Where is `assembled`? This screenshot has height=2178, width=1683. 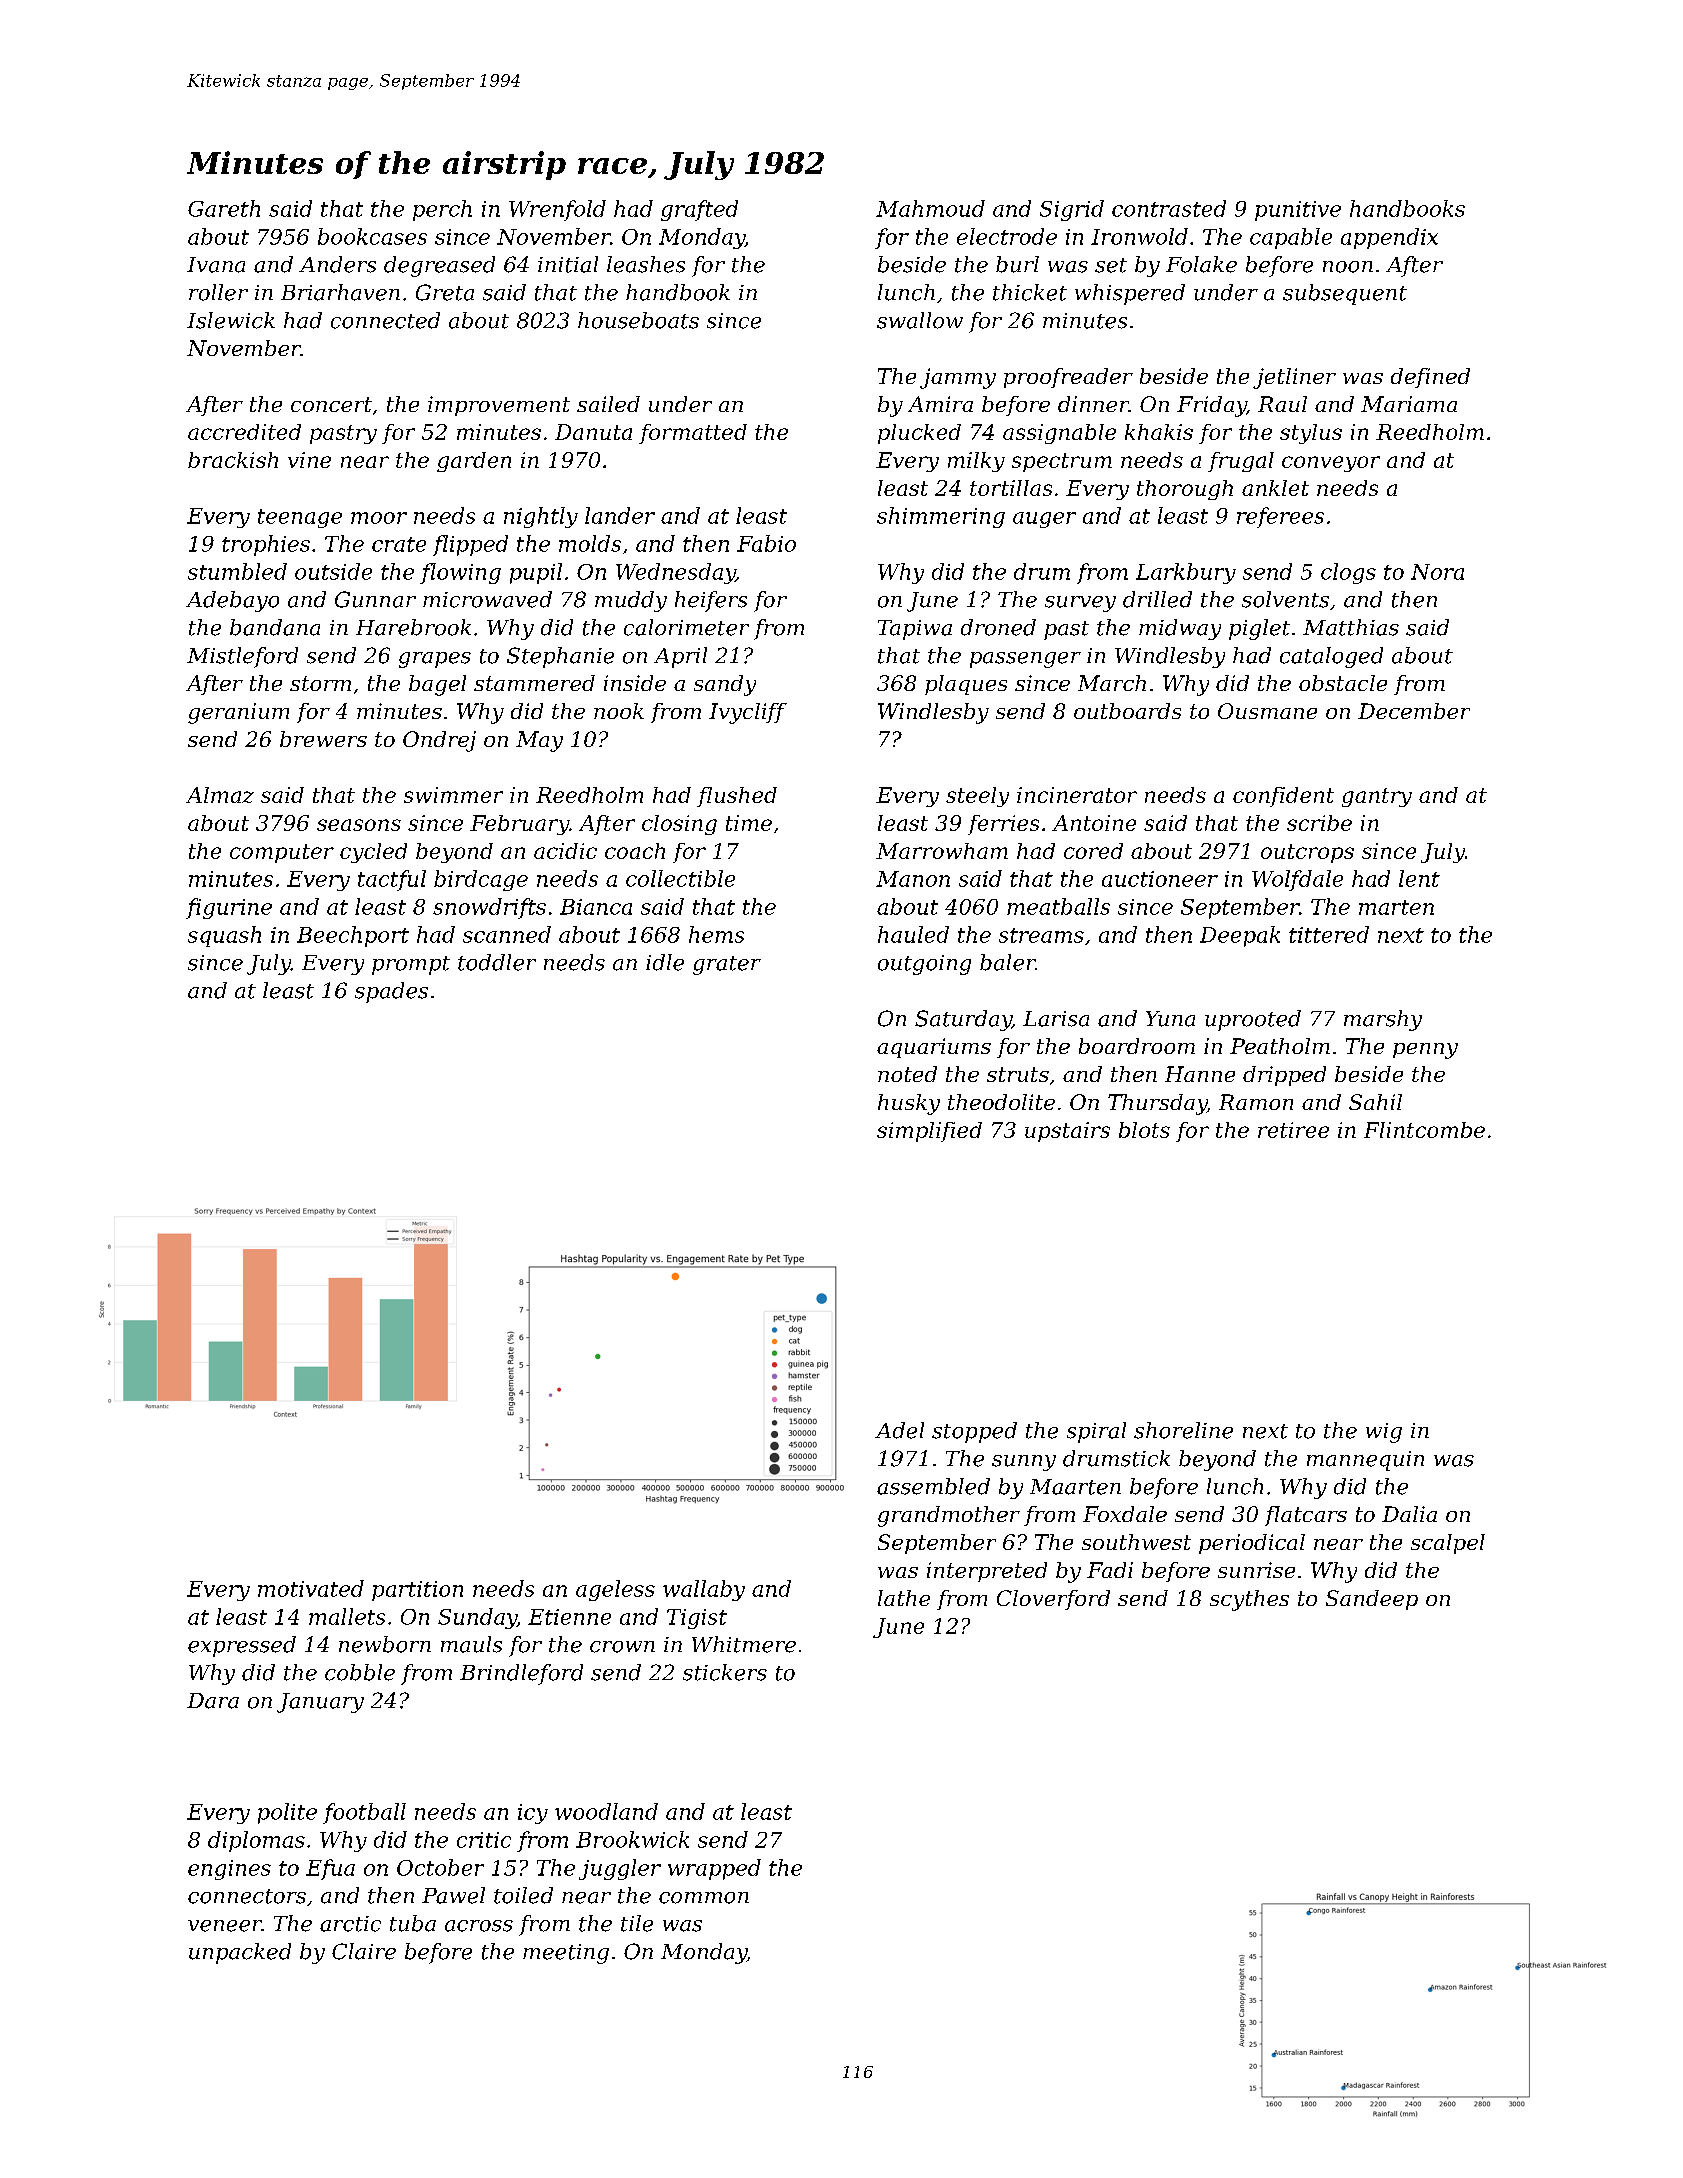
assembled is located at coordinates (933, 1486).
